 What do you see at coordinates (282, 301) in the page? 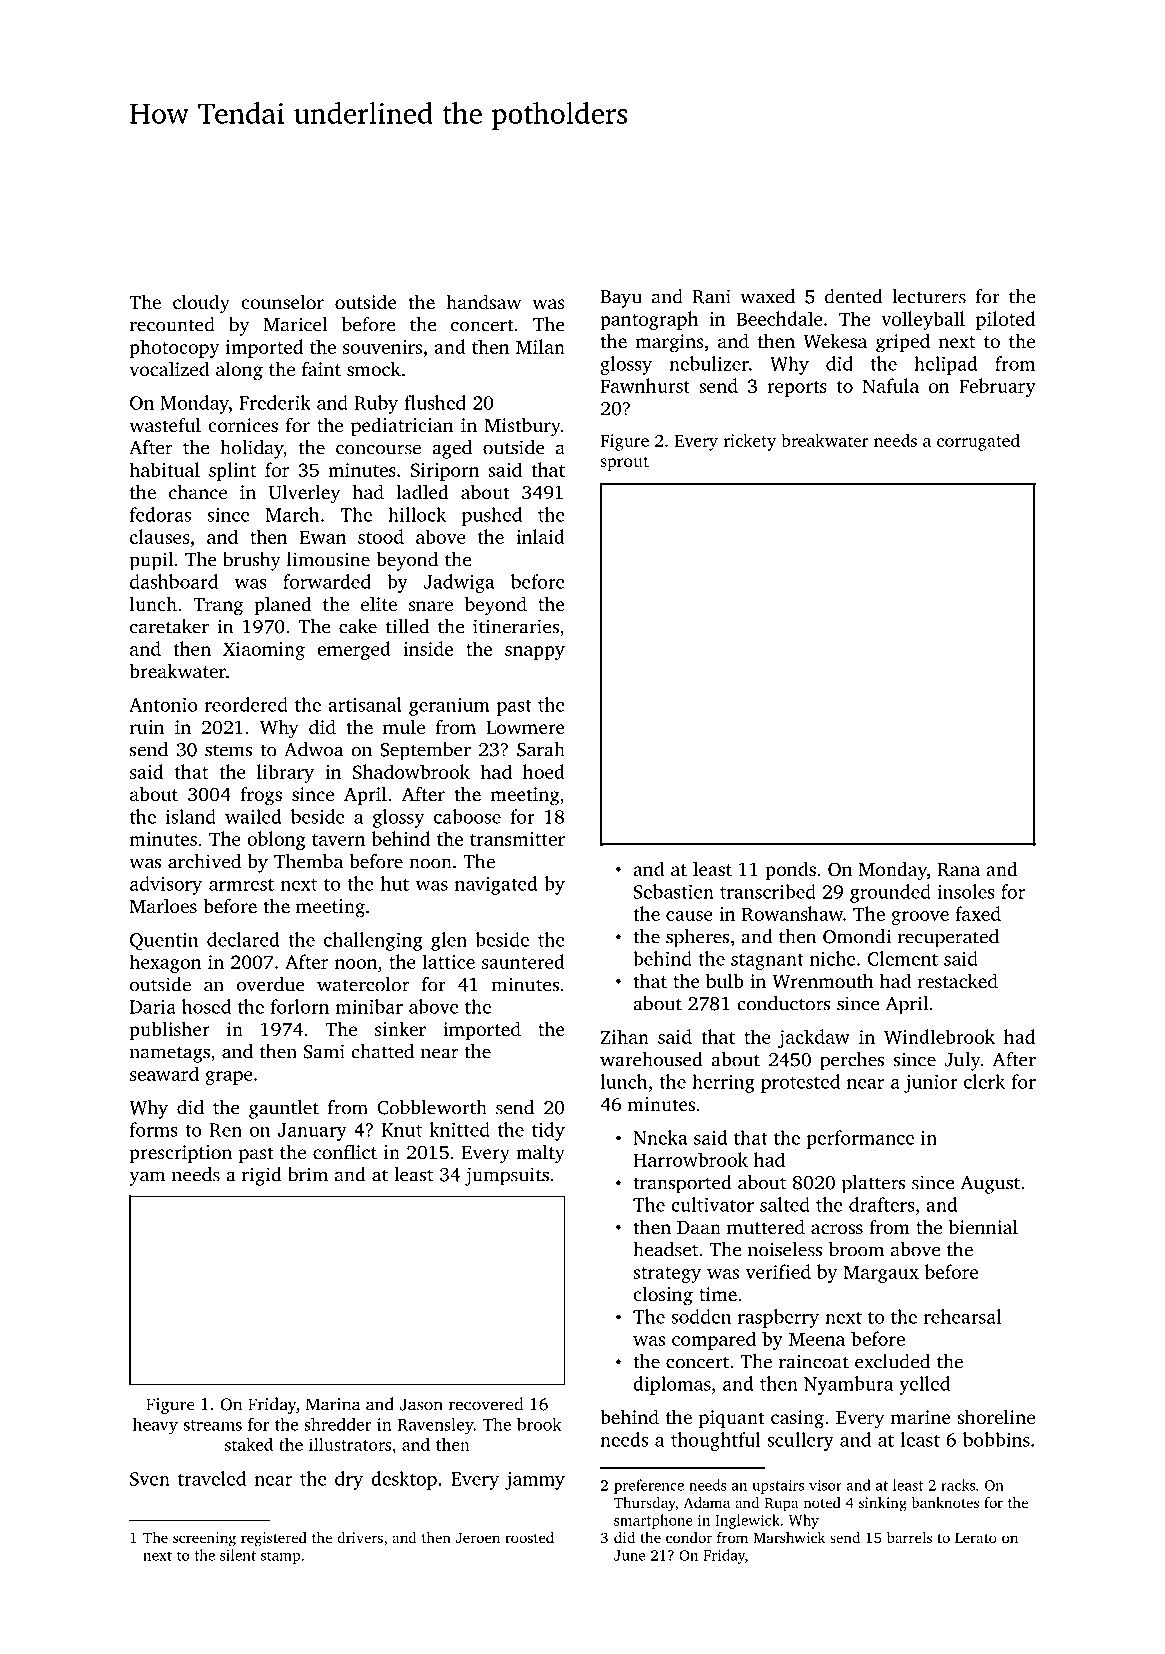
I see `counselor` at bounding box center [282, 301].
